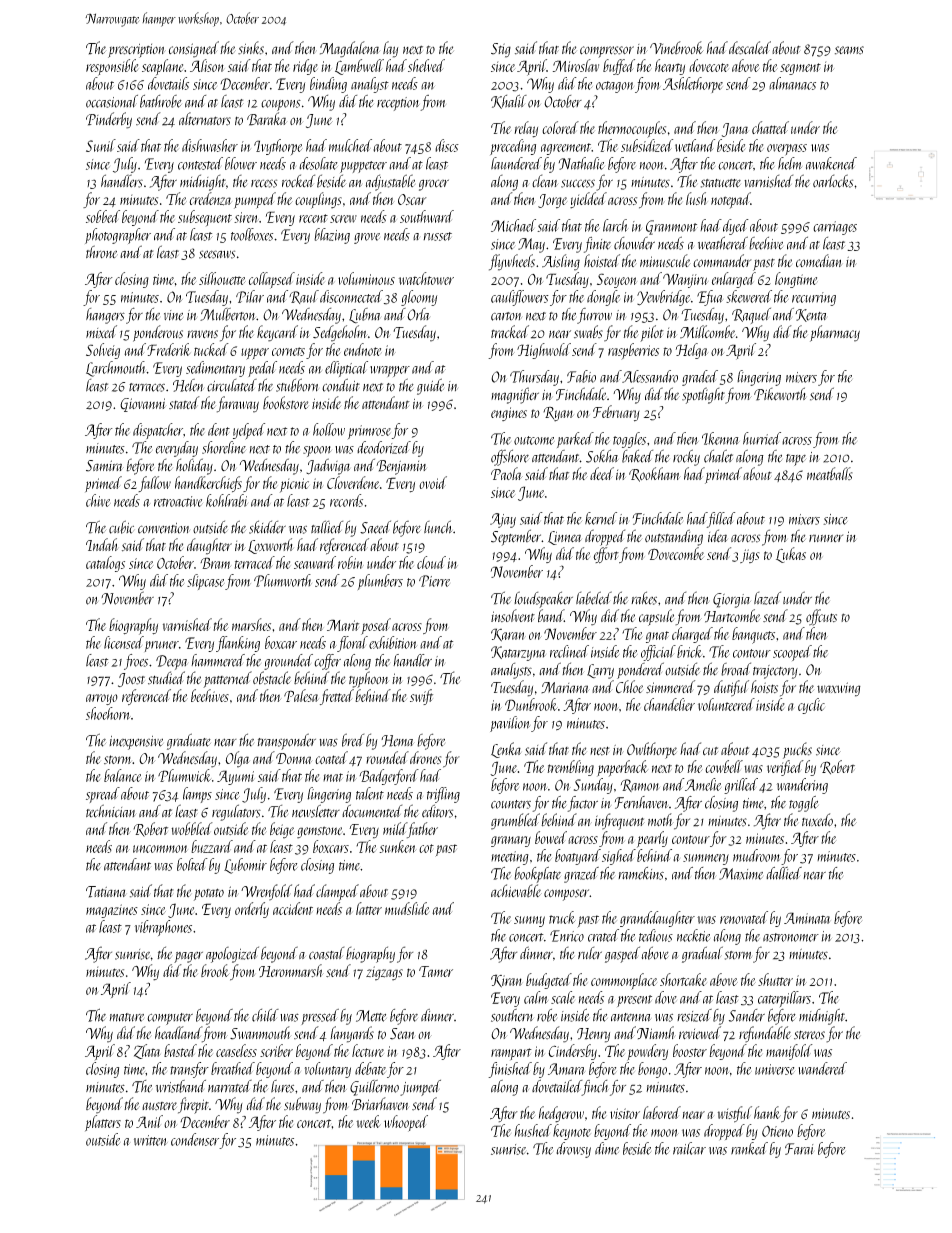  What do you see at coordinates (340, 333) in the document?
I see `Sedgeholm` at bounding box center [340, 333].
